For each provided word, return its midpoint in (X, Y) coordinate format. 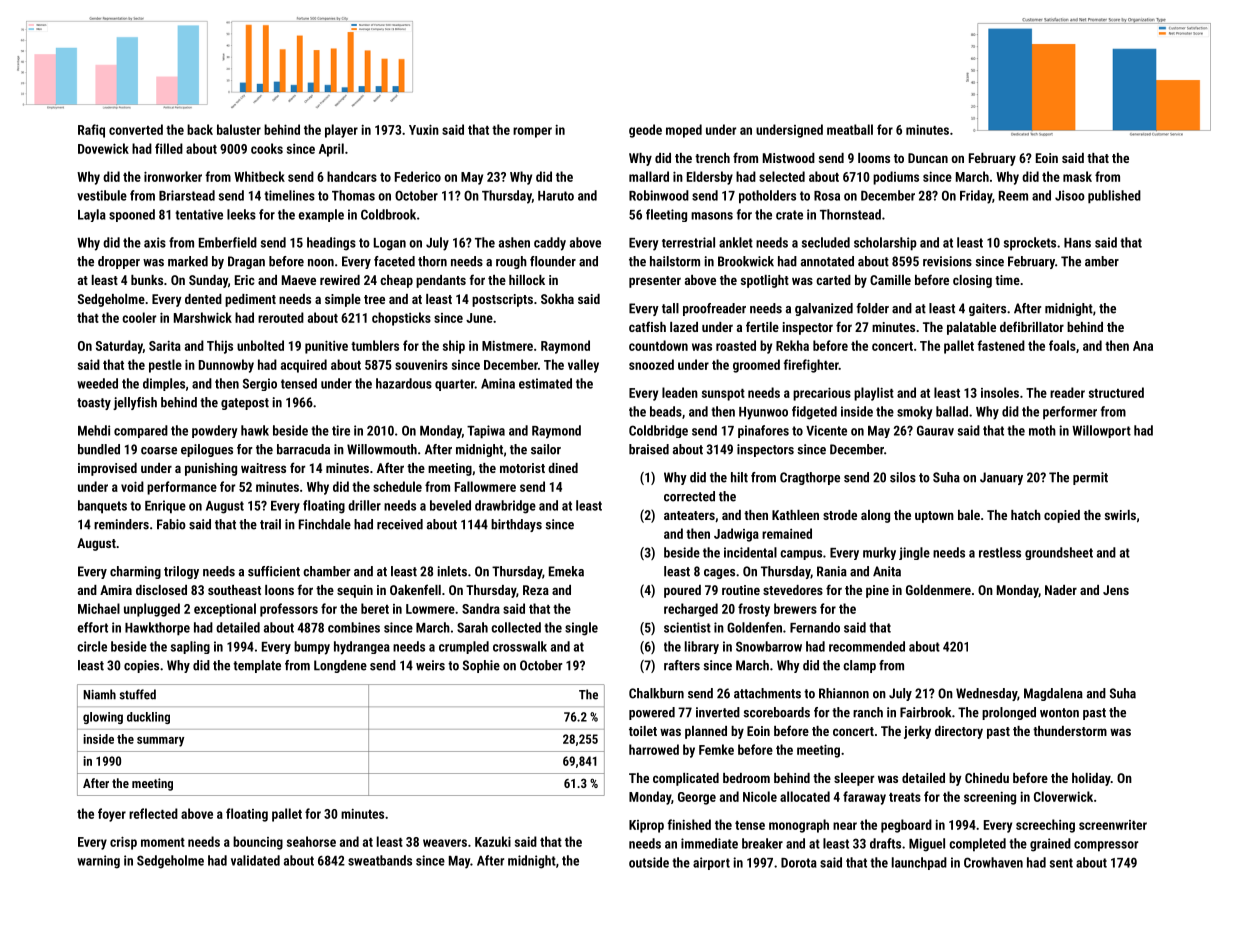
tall (670, 308)
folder (873, 308)
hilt (739, 477)
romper (532, 132)
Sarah (472, 627)
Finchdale (325, 524)
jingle (914, 553)
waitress (263, 468)
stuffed (137, 694)
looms (874, 158)
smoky (914, 413)
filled (169, 148)
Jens (1116, 590)
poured (682, 591)
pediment (250, 300)
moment (163, 842)
